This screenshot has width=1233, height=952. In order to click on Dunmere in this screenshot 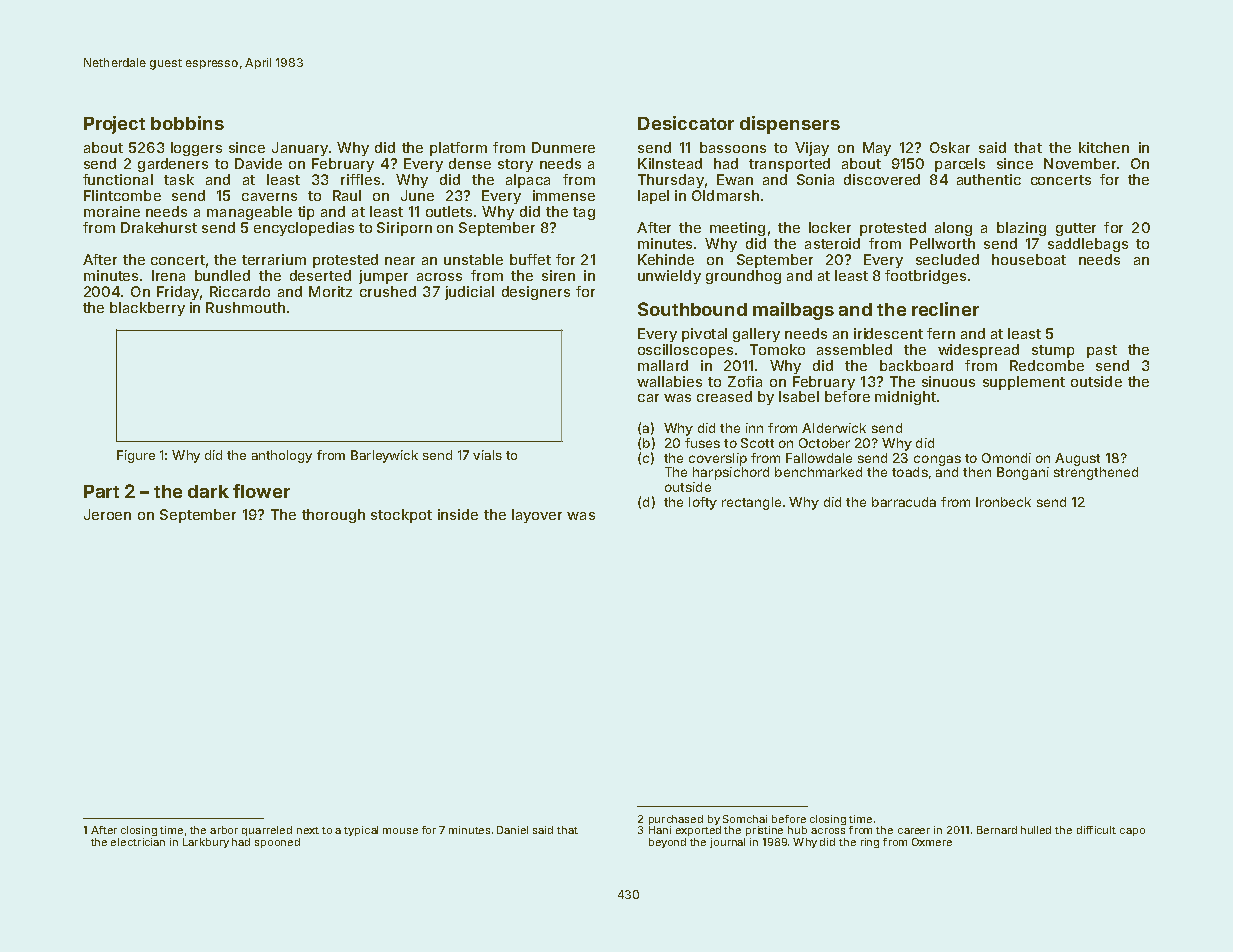, I will do `click(563, 147)`.
